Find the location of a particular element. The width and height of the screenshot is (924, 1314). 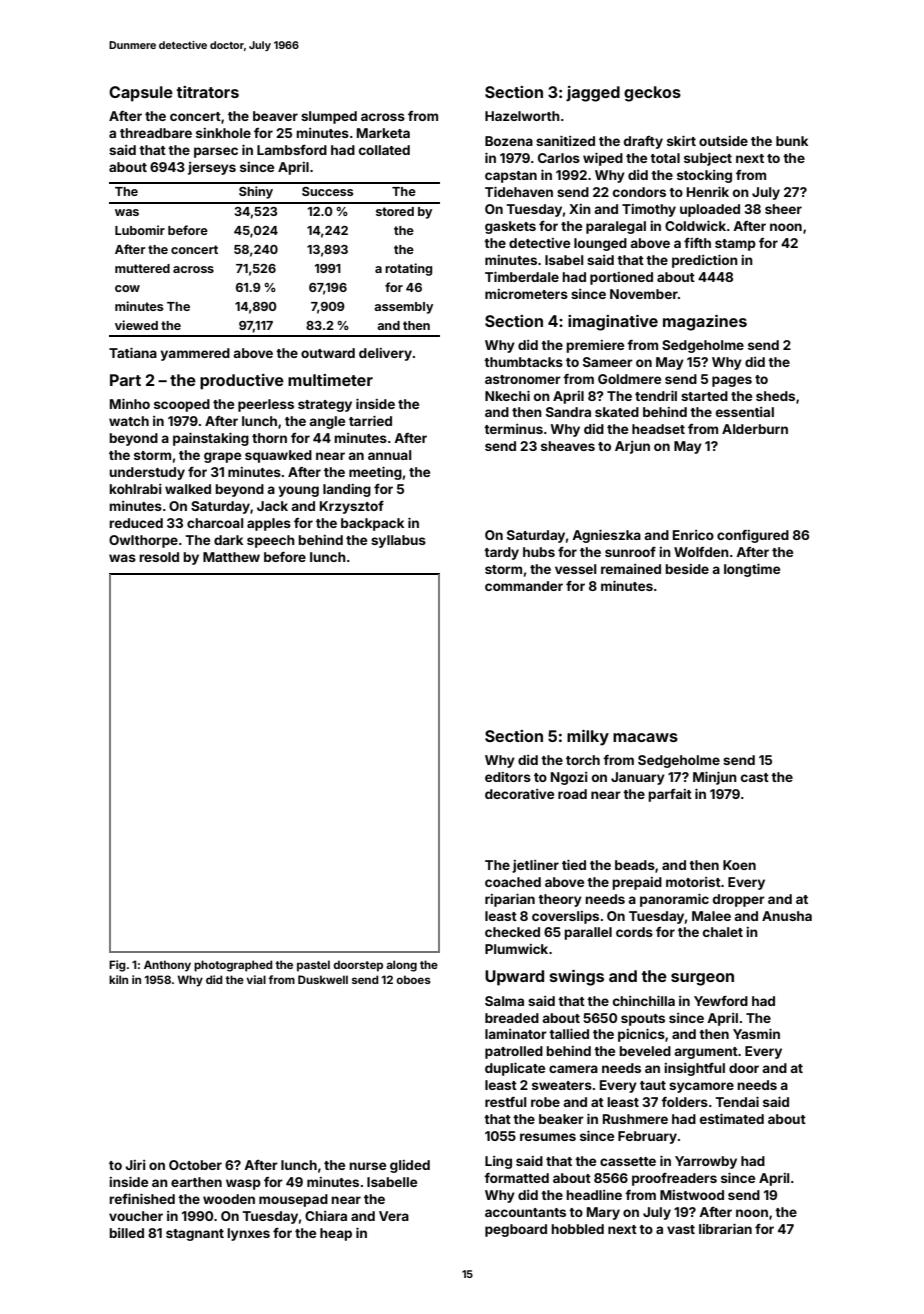

tardy is located at coordinates (501, 553).
